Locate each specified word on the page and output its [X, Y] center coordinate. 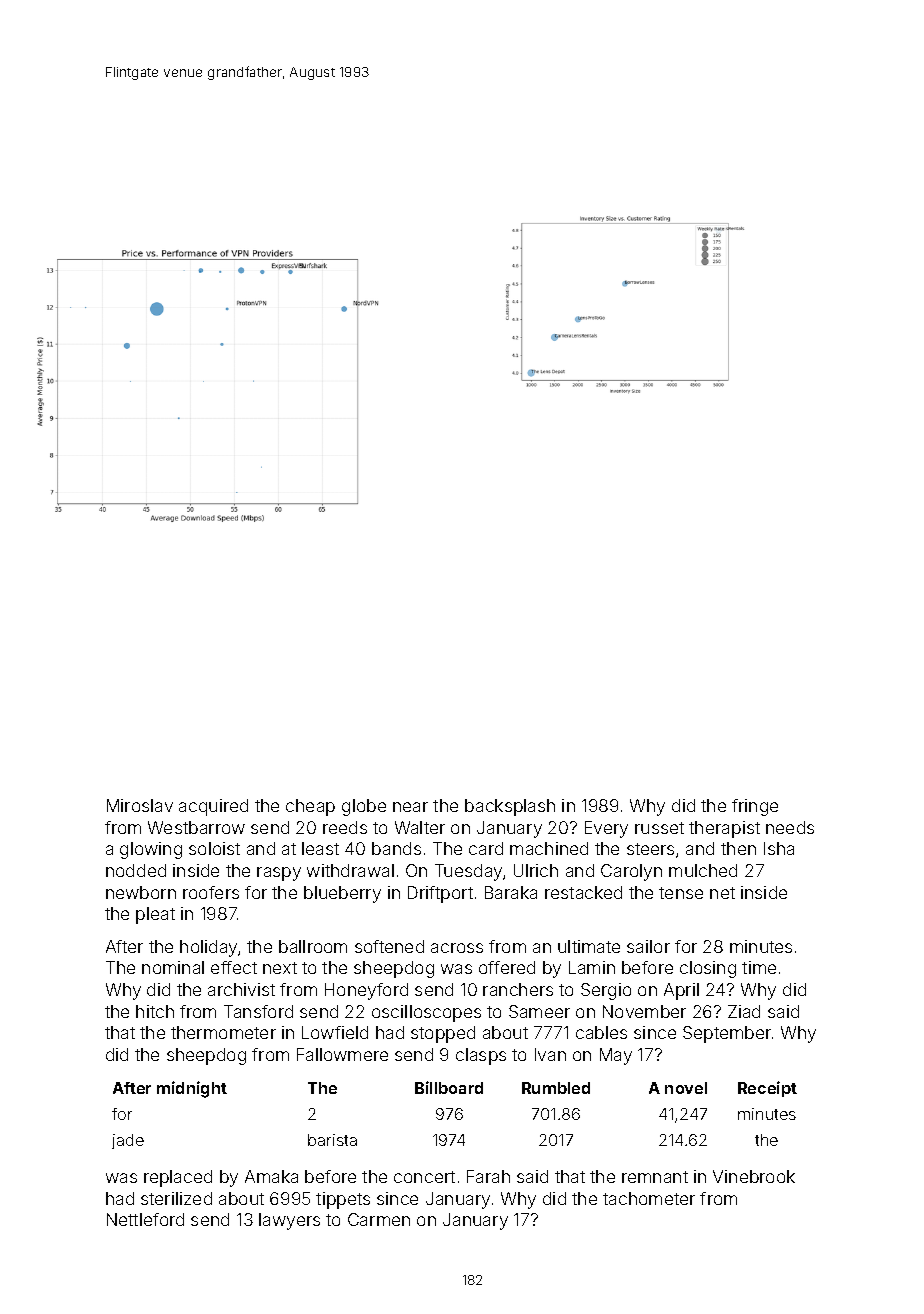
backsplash [510, 807]
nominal [173, 967]
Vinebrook [754, 1176]
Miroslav [140, 805]
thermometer [223, 1032]
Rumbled [556, 1088]
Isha [779, 848]
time [759, 967]
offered [507, 967]
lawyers [289, 1221]
